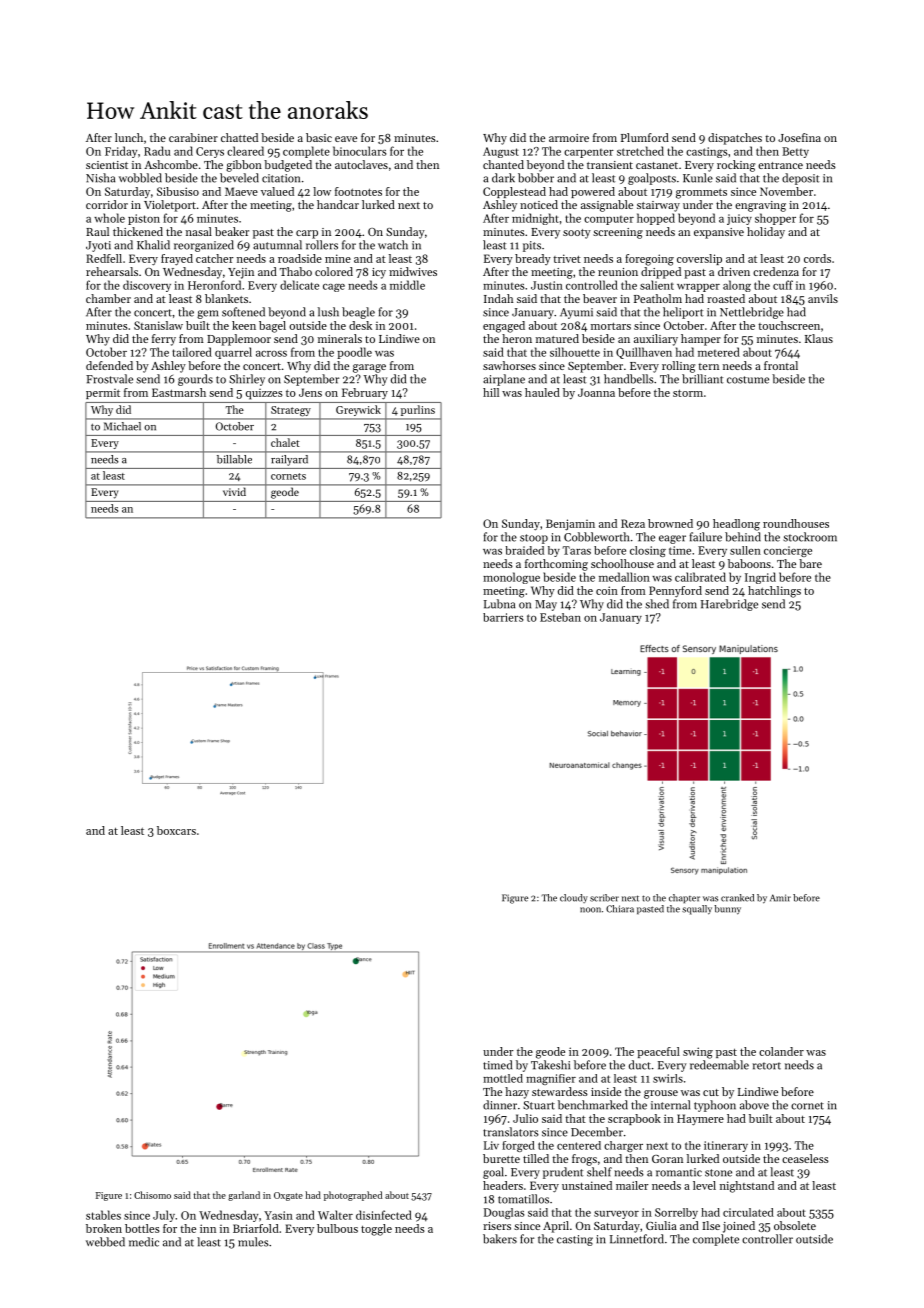 This screenshot has height=1308, width=924. Describe the element at coordinates (569, 138) in the screenshot. I see `armoire` at that location.
